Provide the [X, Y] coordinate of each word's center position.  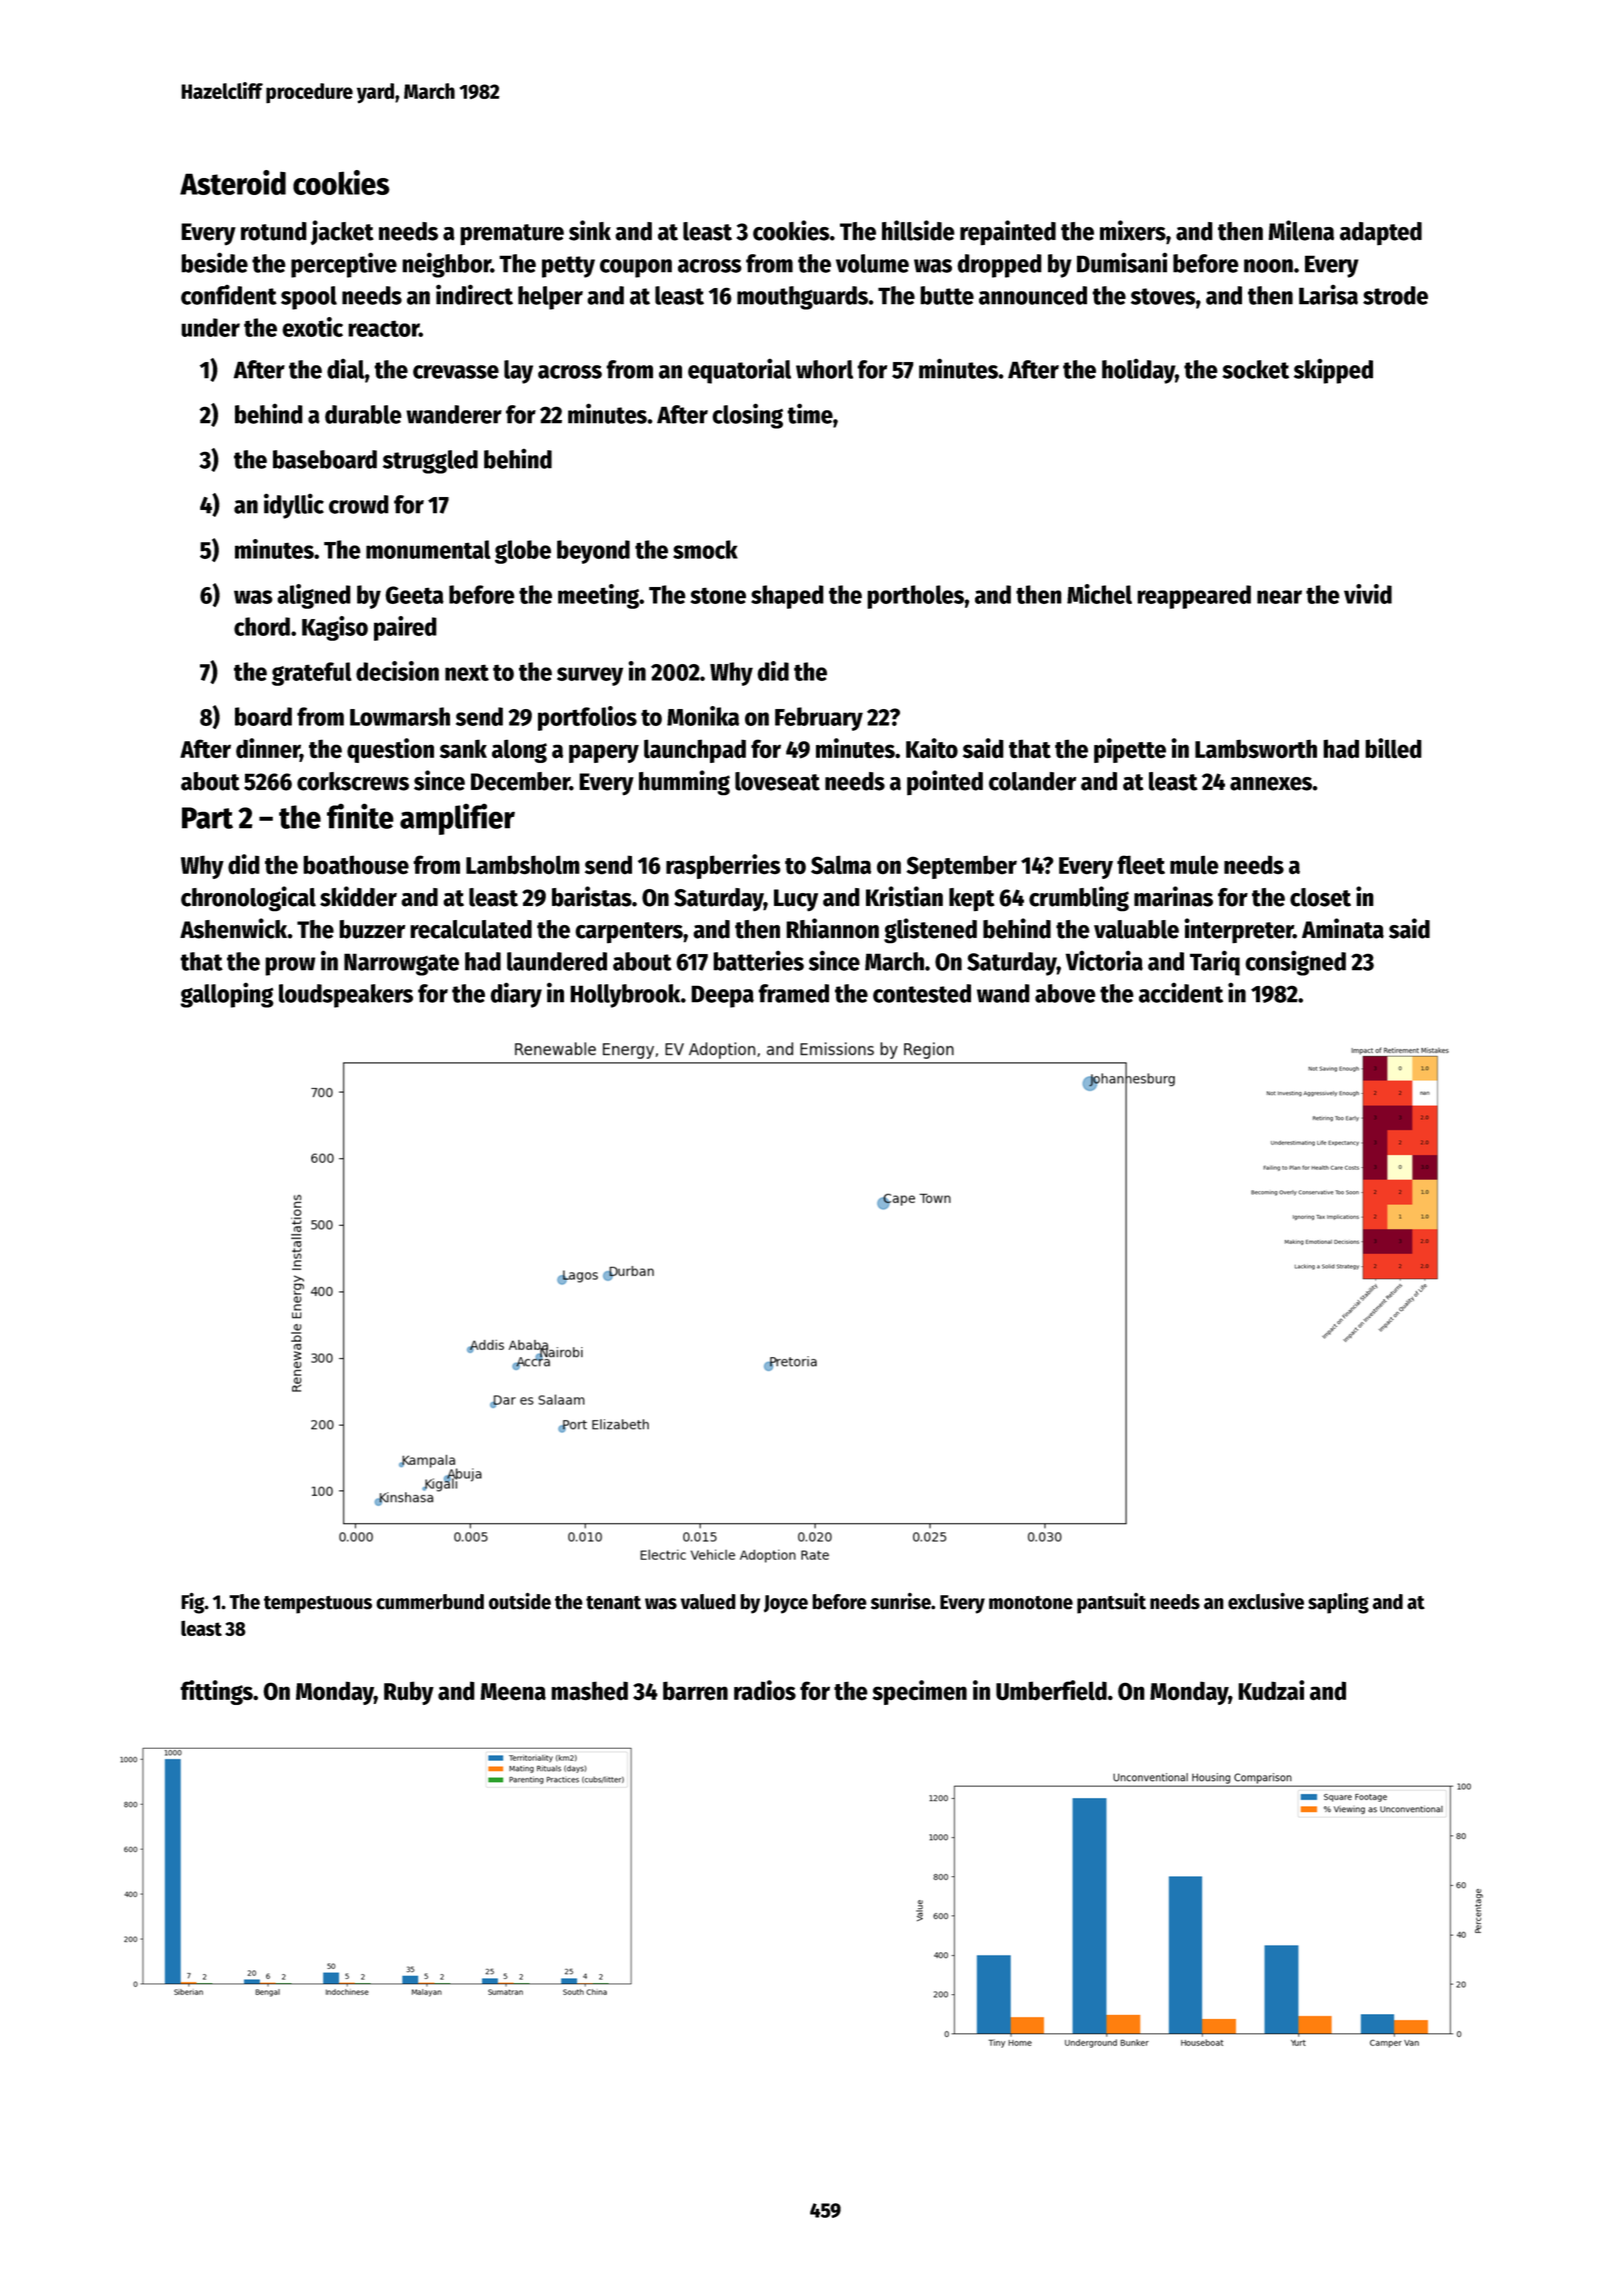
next [467, 672]
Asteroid [233, 182]
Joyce [786, 1604]
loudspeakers [346, 996]
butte [947, 295]
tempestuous [318, 1605]
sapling [1338, 1603]
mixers [1133, 230]
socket [1255, 369]
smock [705, 549]
